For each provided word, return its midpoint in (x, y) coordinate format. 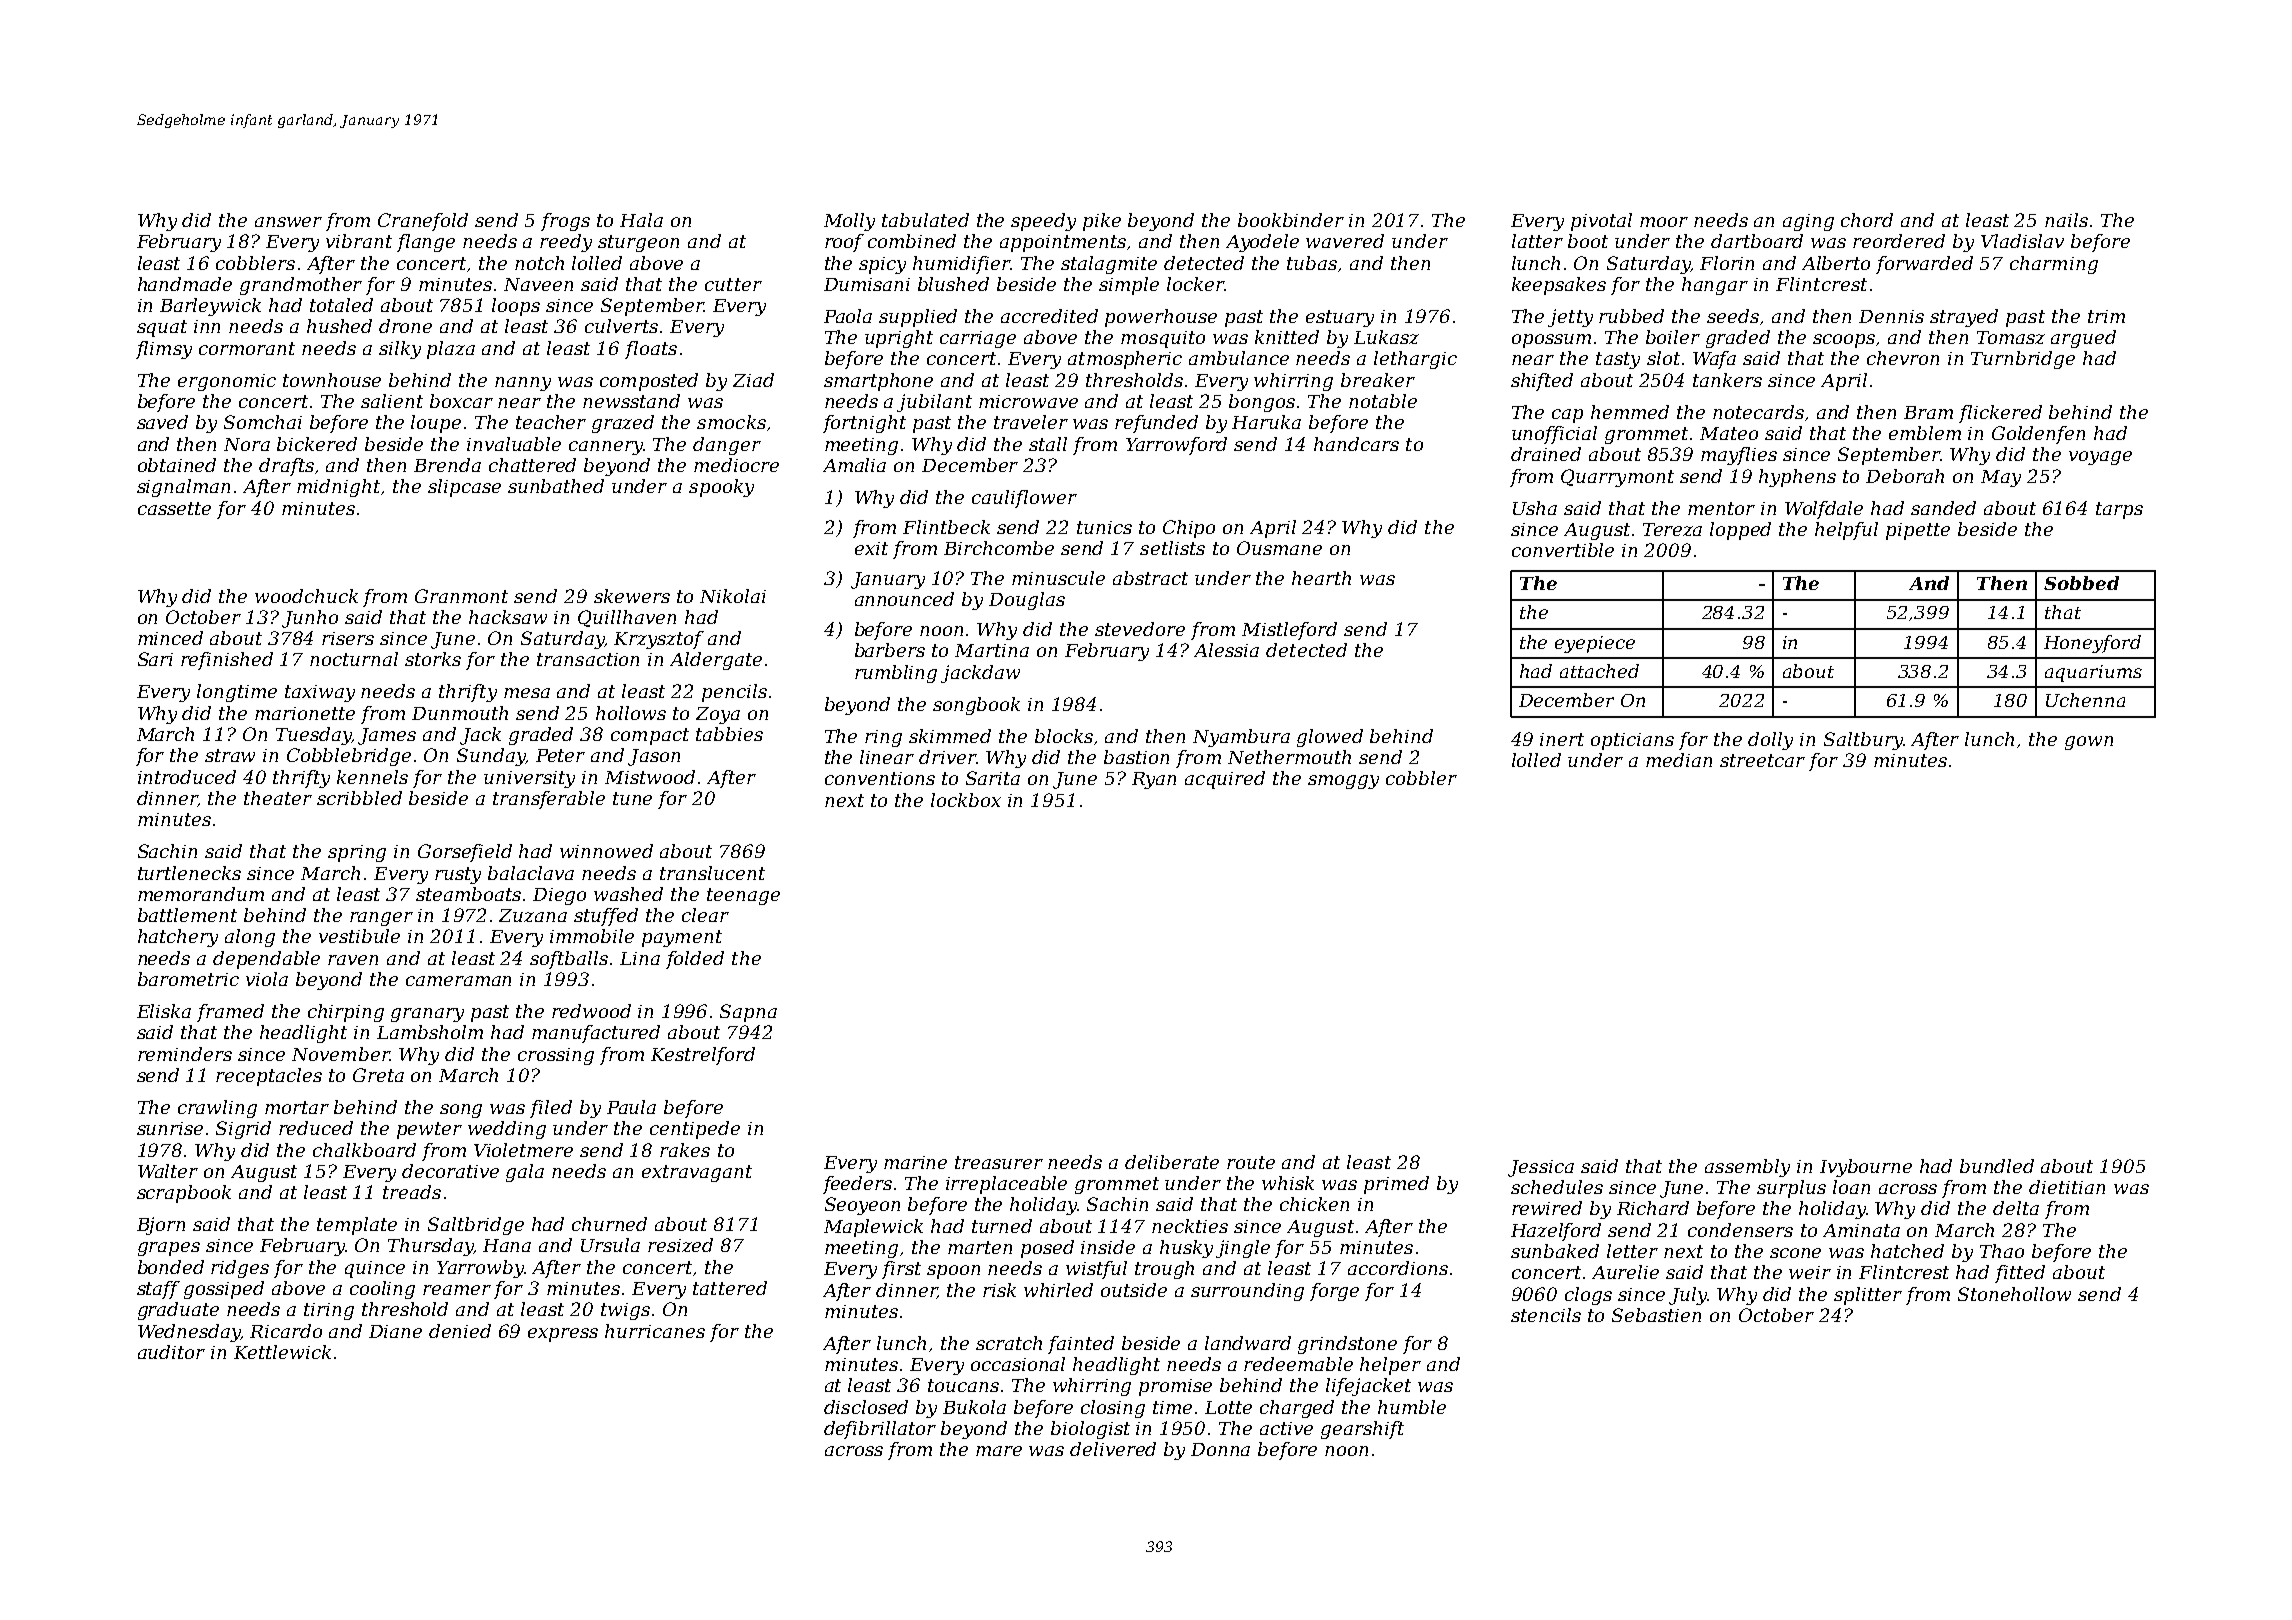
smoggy (1343, 782)
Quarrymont (1617, 478)
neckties (1190, 1226)
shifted (1542, 382)
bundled (1997, 1166)
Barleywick (210, 307)
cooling (382, 1290)
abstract (1150, 578)
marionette (305, 713)
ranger (381, 919)
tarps (2119, 510)
